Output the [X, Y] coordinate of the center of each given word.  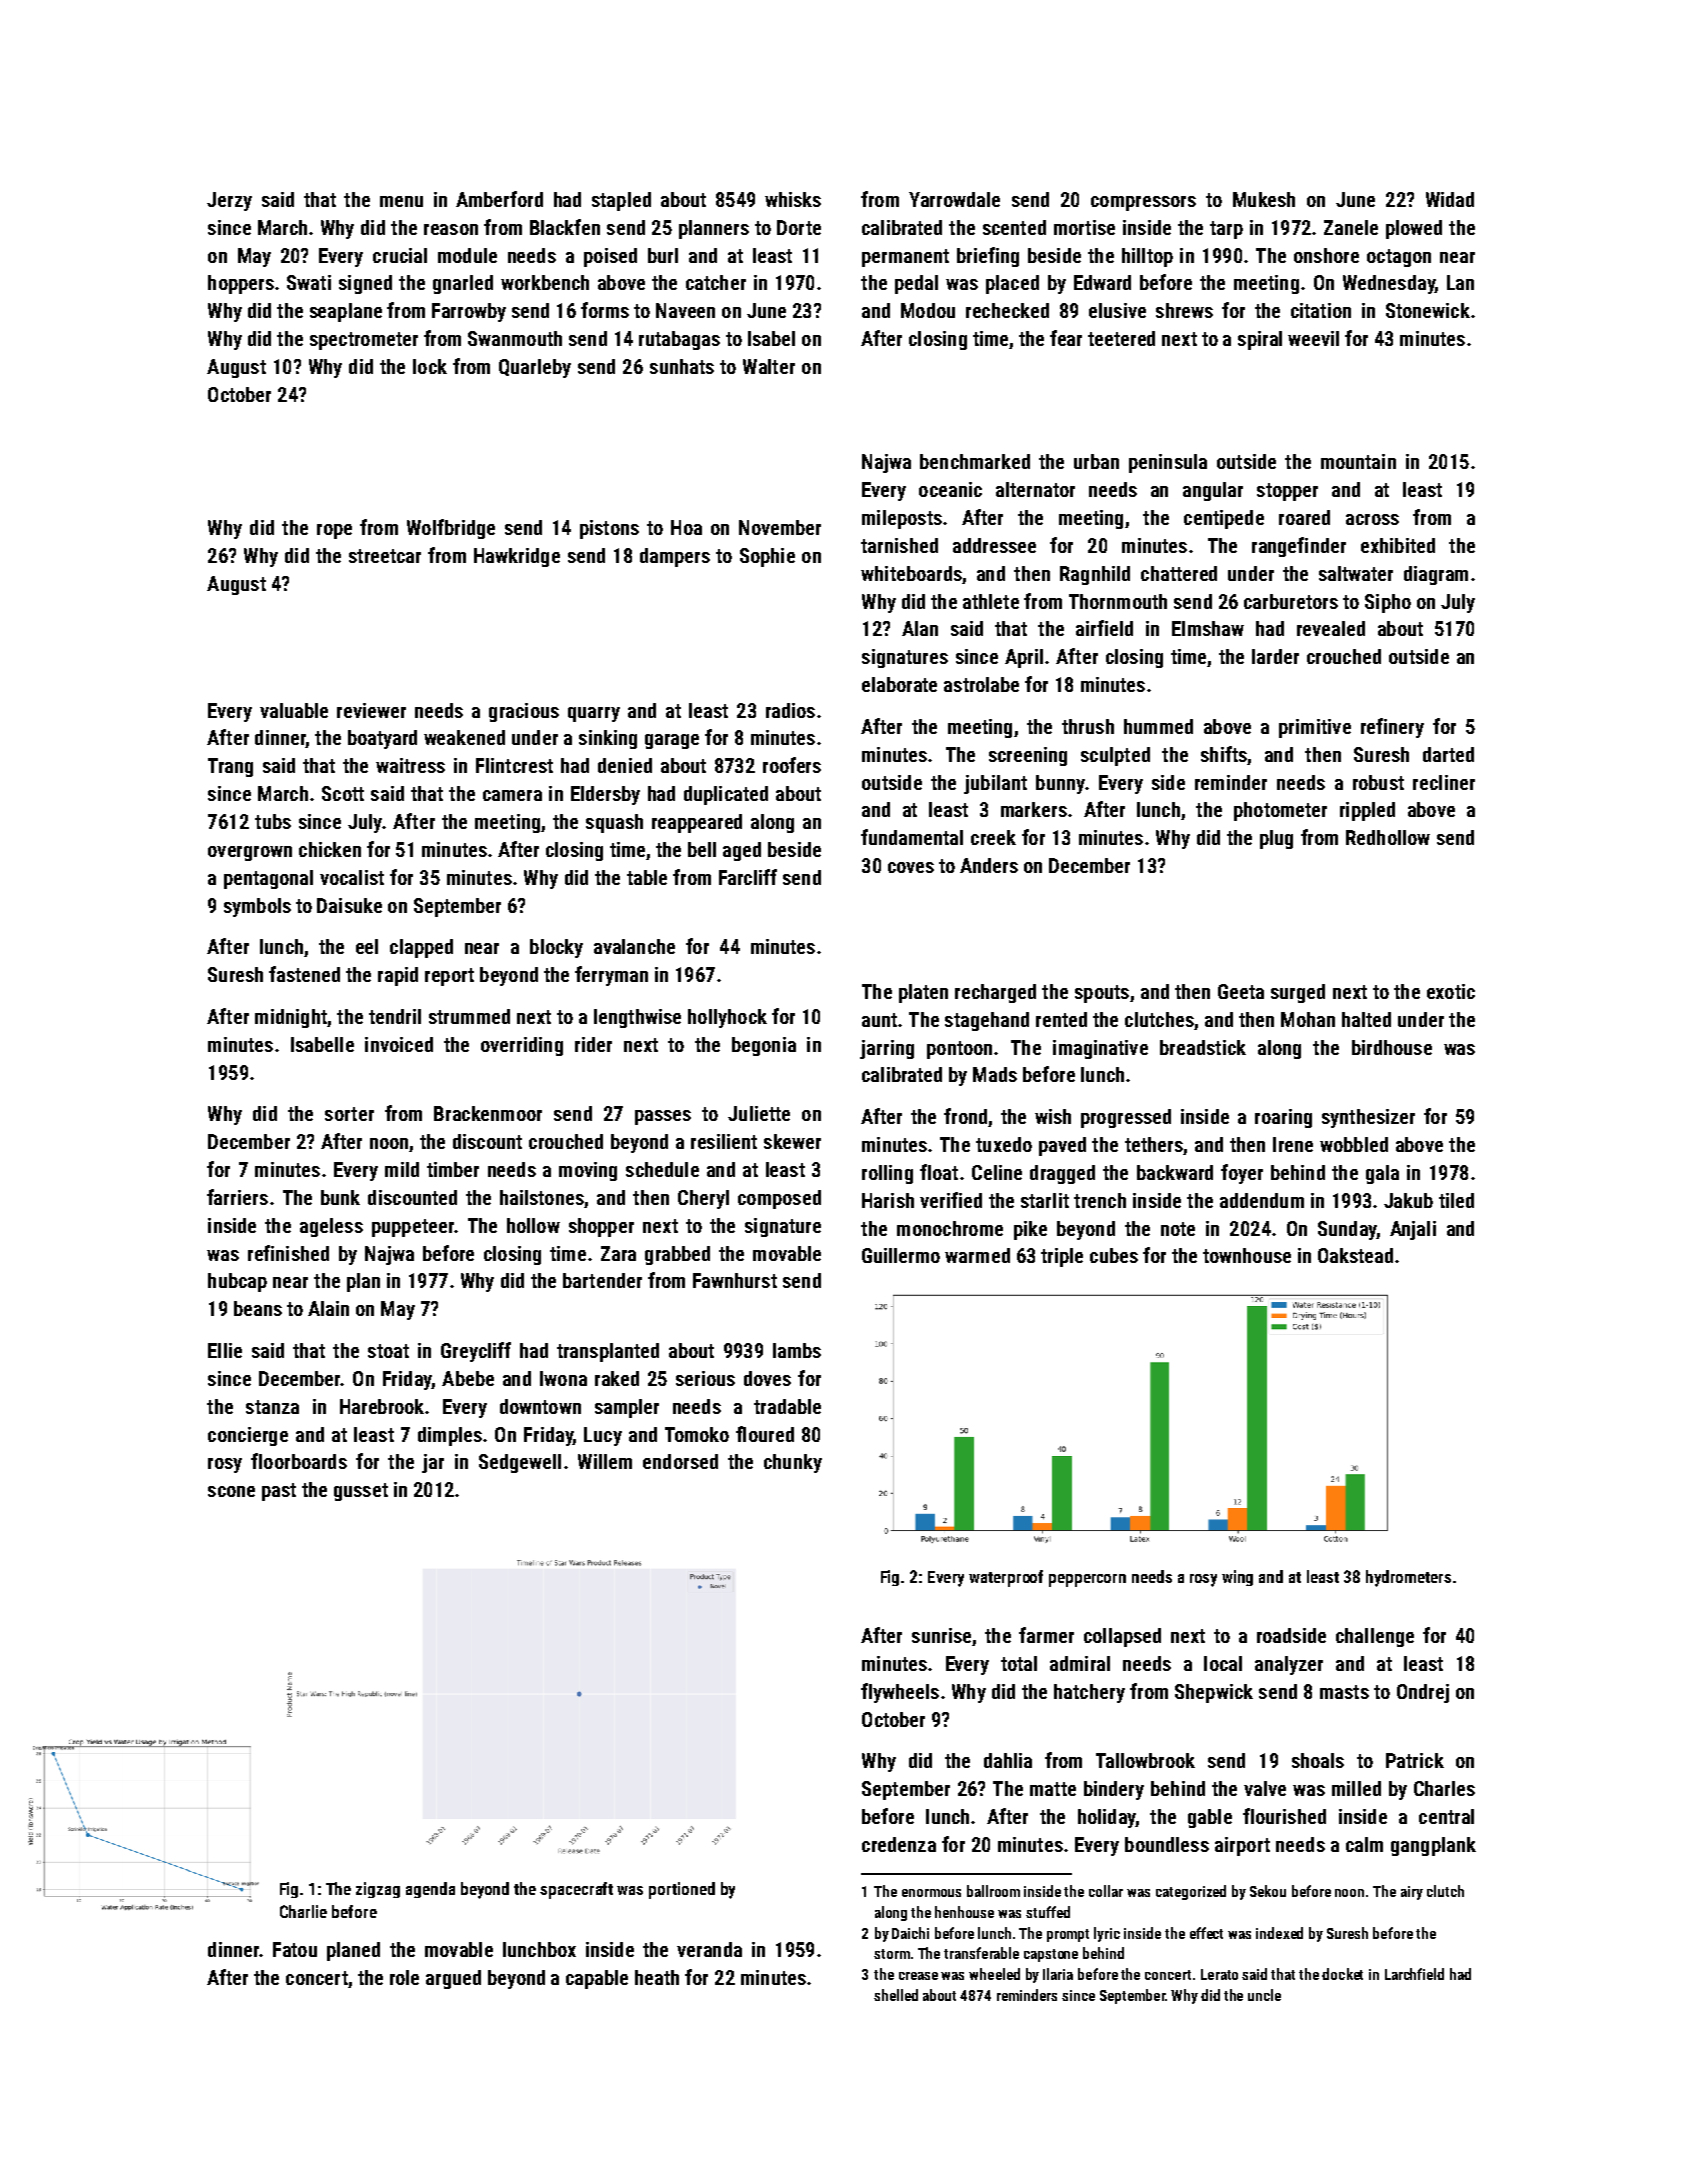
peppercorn [1087, 1580]
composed [779, 1199]
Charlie [303, 1911]
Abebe [468, 1378]
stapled [621, 201]
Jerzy [229, 201]
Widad [1450, 199]
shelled [896, 1995]
